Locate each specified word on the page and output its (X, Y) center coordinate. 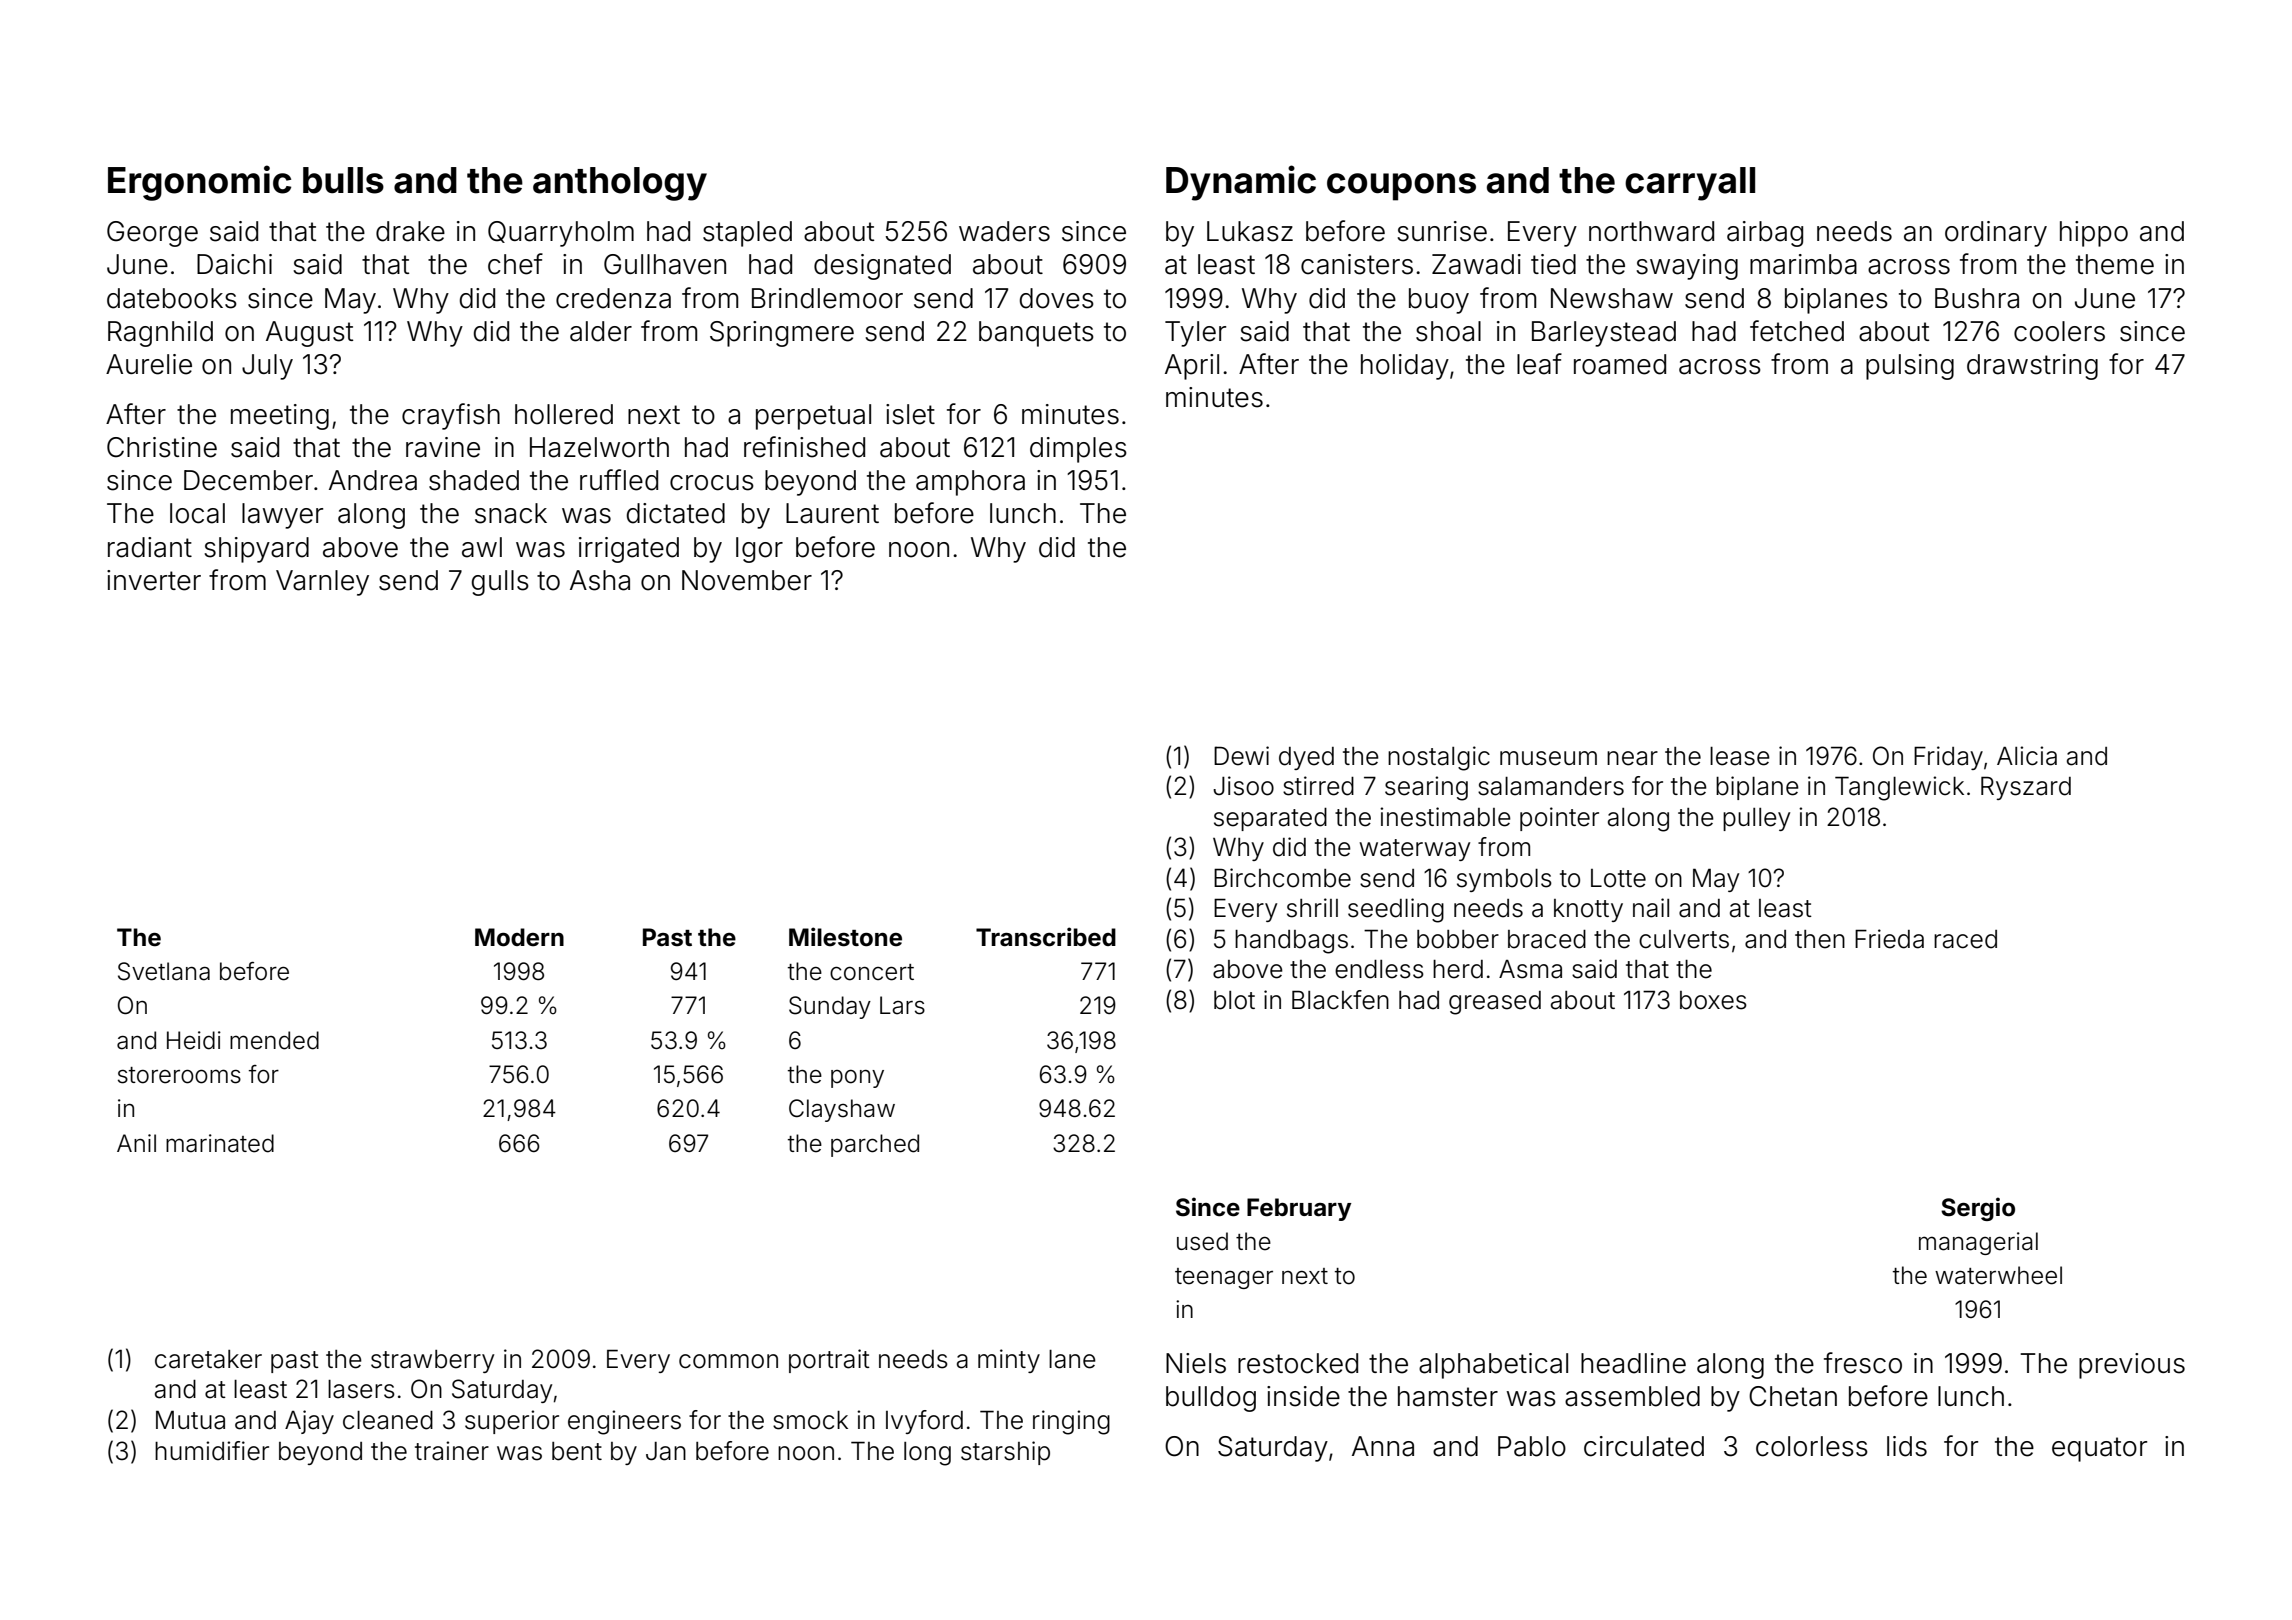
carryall (1690, 184)
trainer (452, 1451)
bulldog (1211, 1399)
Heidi (194, 1040)
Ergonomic (199, 183)
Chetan (1793, 1396)
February (1299, 1209)
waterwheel (1998, 1275)
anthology (620, 184)
